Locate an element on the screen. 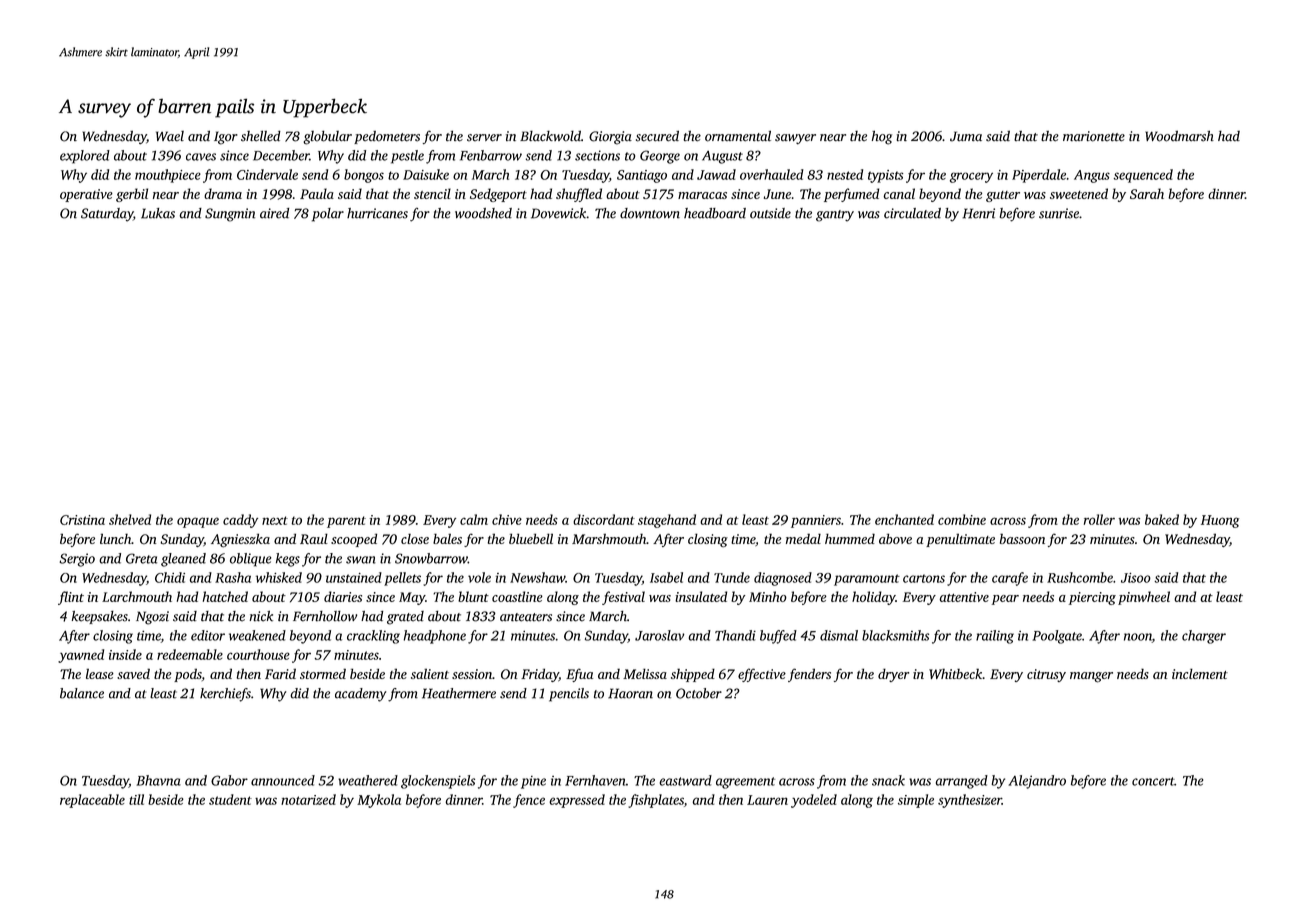 Image resolution: width=1308 pixels, height=924 pixels. roller is located at coordinates (1099, 519).
